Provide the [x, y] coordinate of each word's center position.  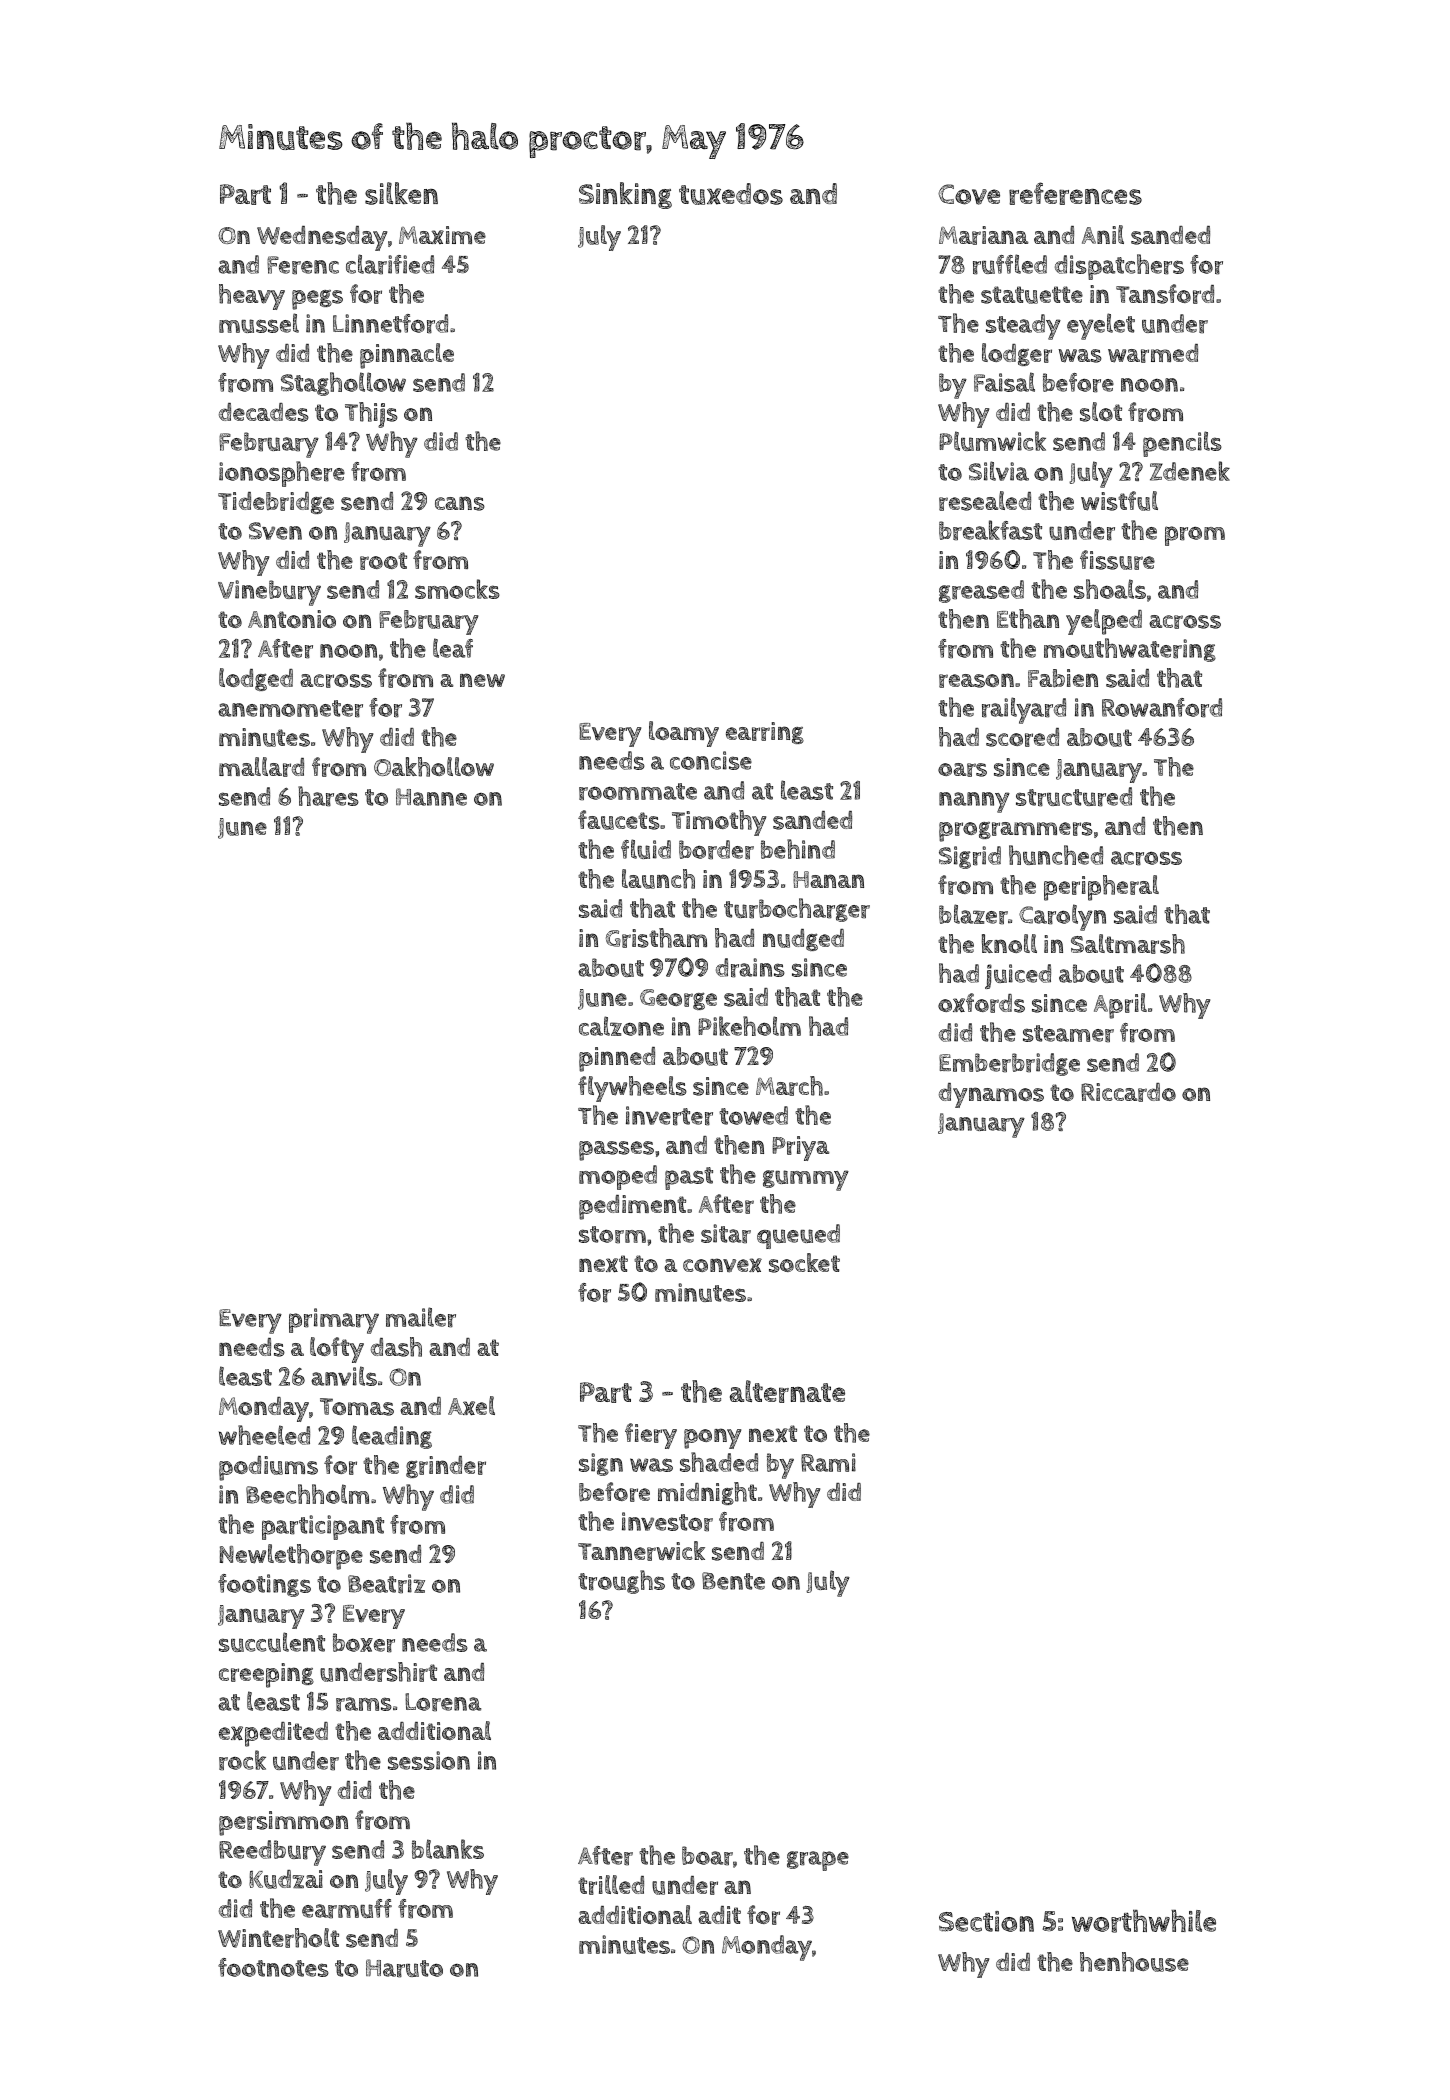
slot [1101, 412]
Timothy [719, 823]
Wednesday [322, 238]
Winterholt [278, 1938]
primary [334, 1321]
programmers [1016, 832]
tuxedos [731, 194]
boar [707, 1856]
